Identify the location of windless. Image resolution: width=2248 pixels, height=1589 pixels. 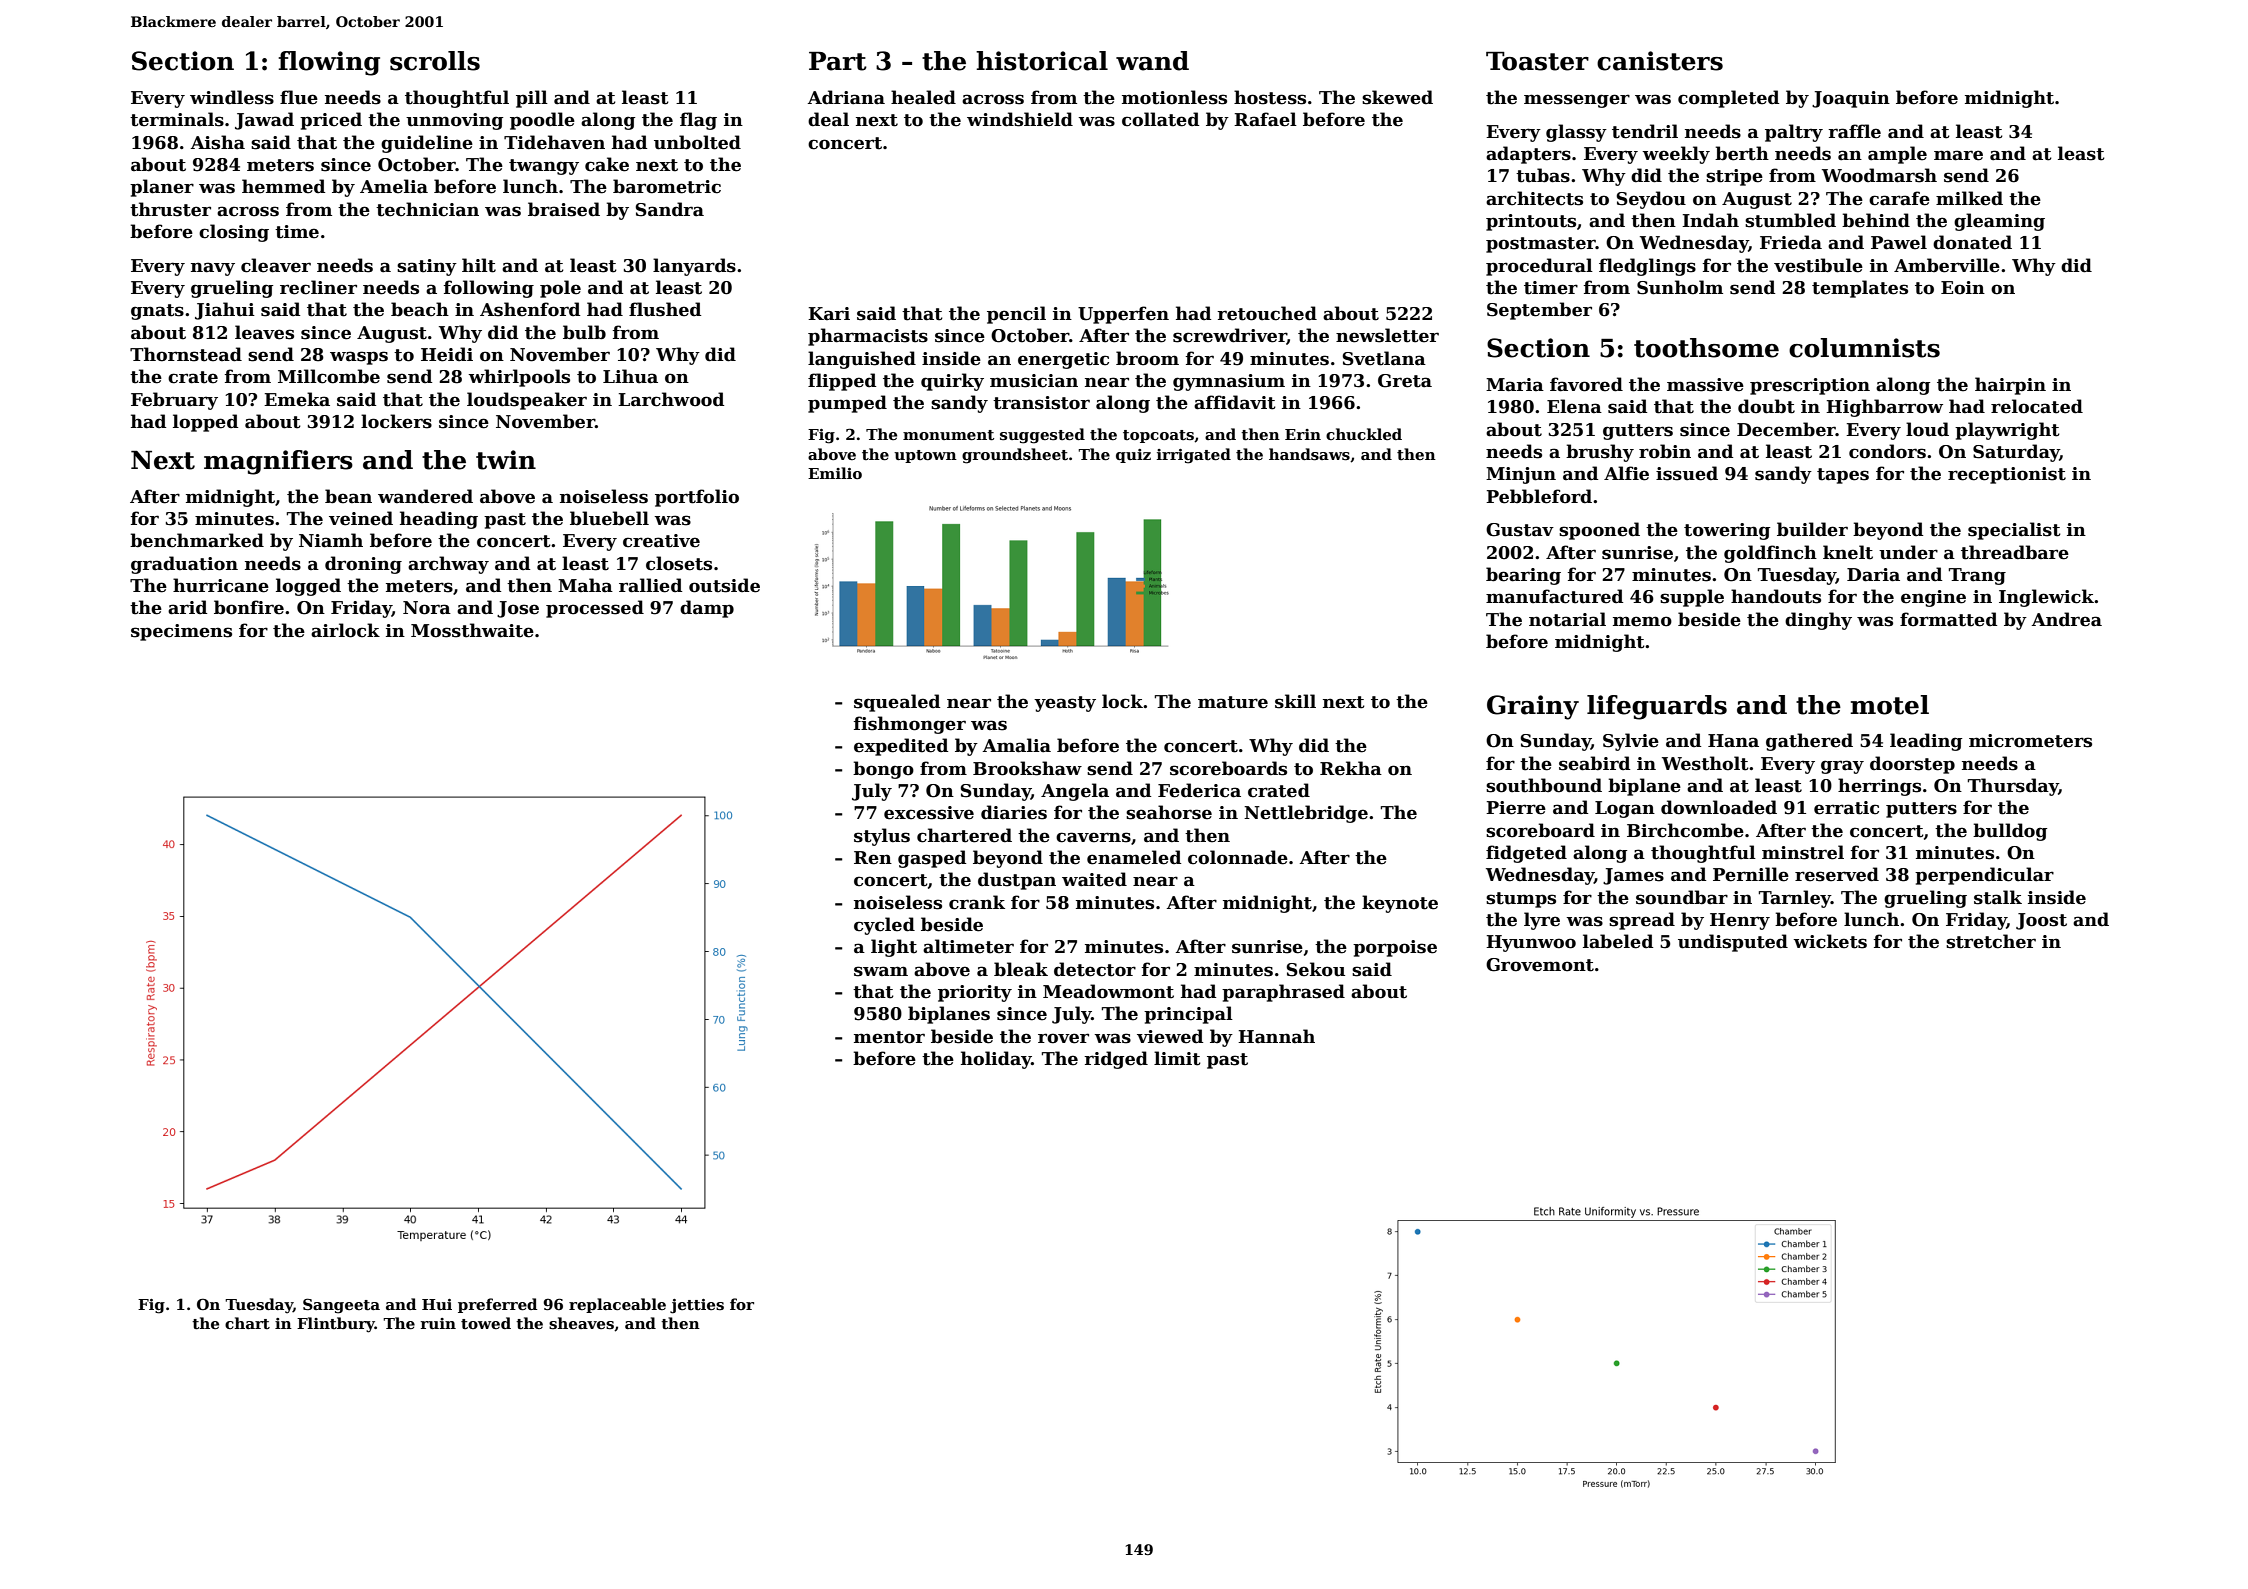
(232, 97).
